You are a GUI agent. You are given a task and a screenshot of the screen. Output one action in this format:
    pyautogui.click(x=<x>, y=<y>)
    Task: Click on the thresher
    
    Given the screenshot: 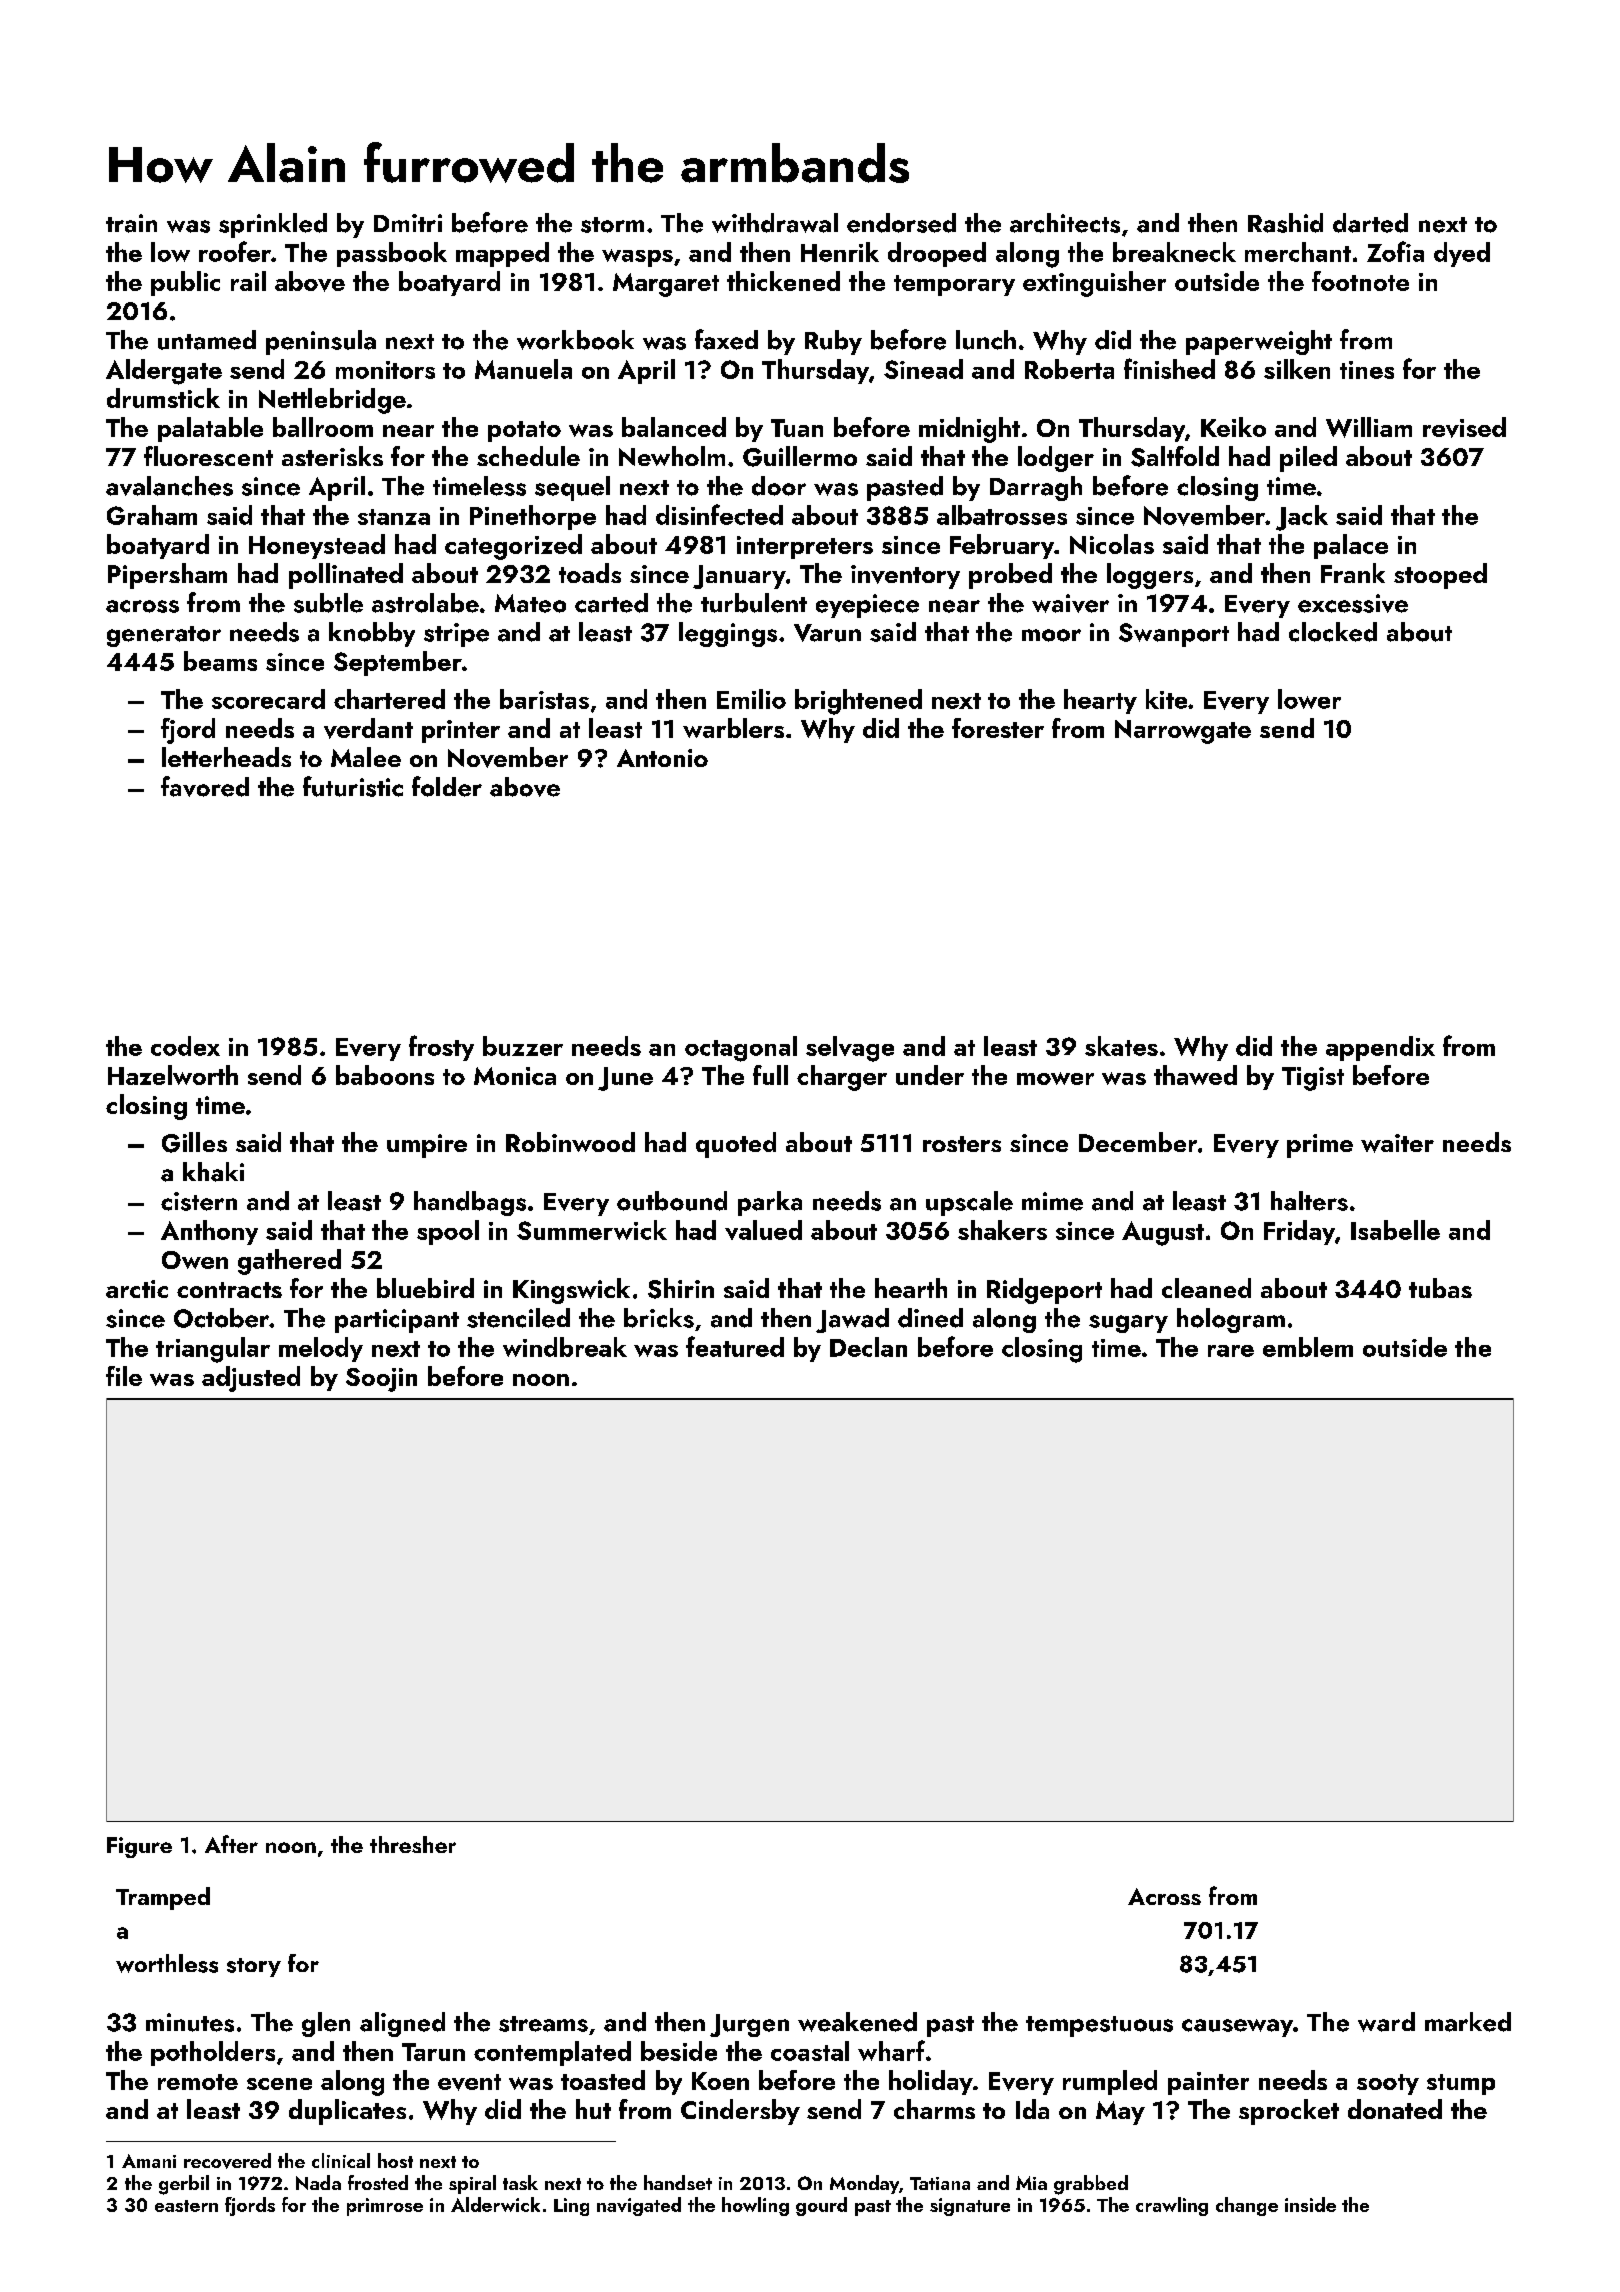 What is the action you would take?
    pyautogui.click(x=413, y=1844)
